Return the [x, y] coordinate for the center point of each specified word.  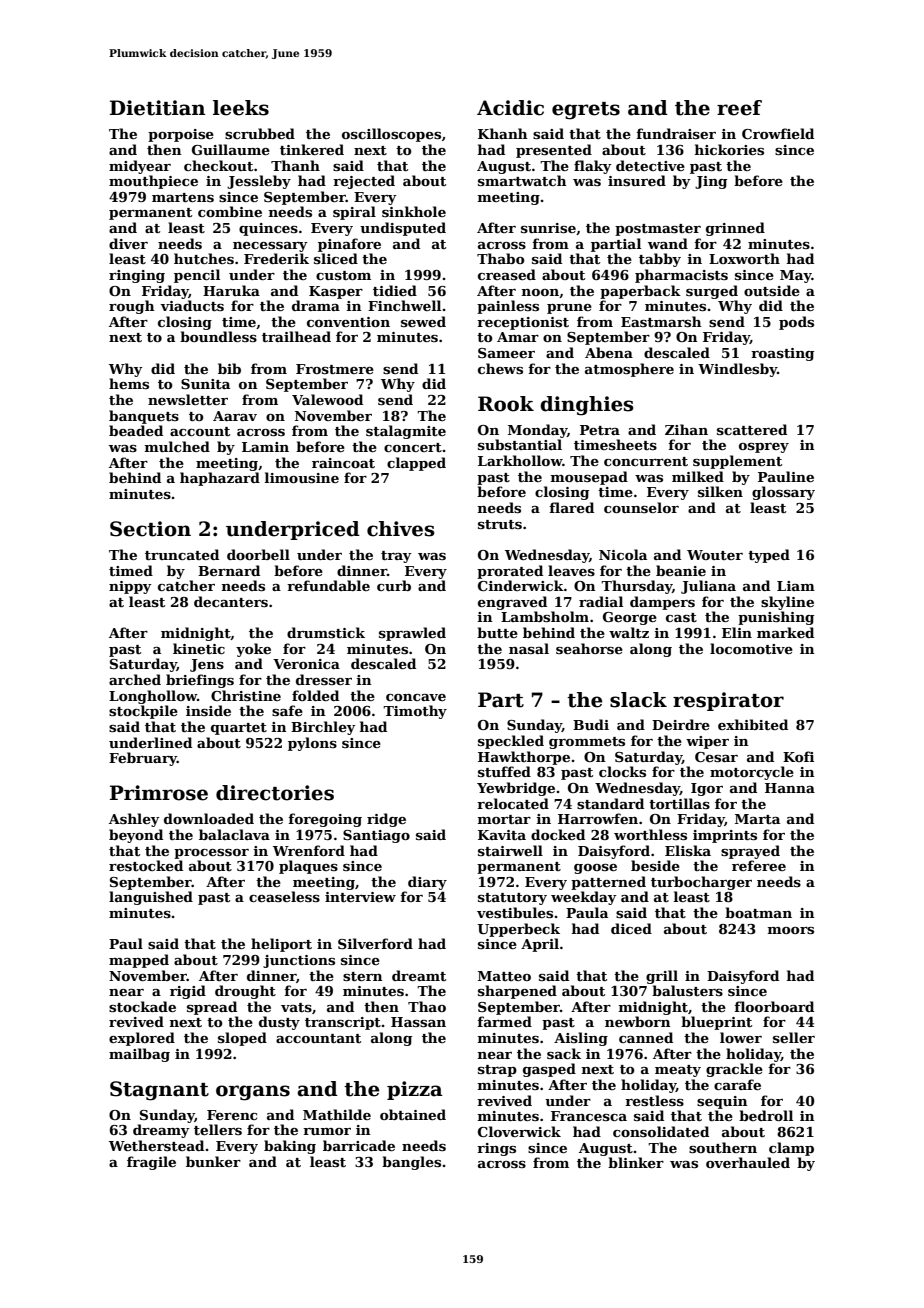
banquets [144, 417]
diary [427, 883]
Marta [757, 819]
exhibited [753, 724]
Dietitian [157, 108]
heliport [281, 945]
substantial [520, 444]
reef [739, 108]
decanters [231, 601]
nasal [529, 648]
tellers [218, 1129]
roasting [782, 354]
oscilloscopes [391, 135]
